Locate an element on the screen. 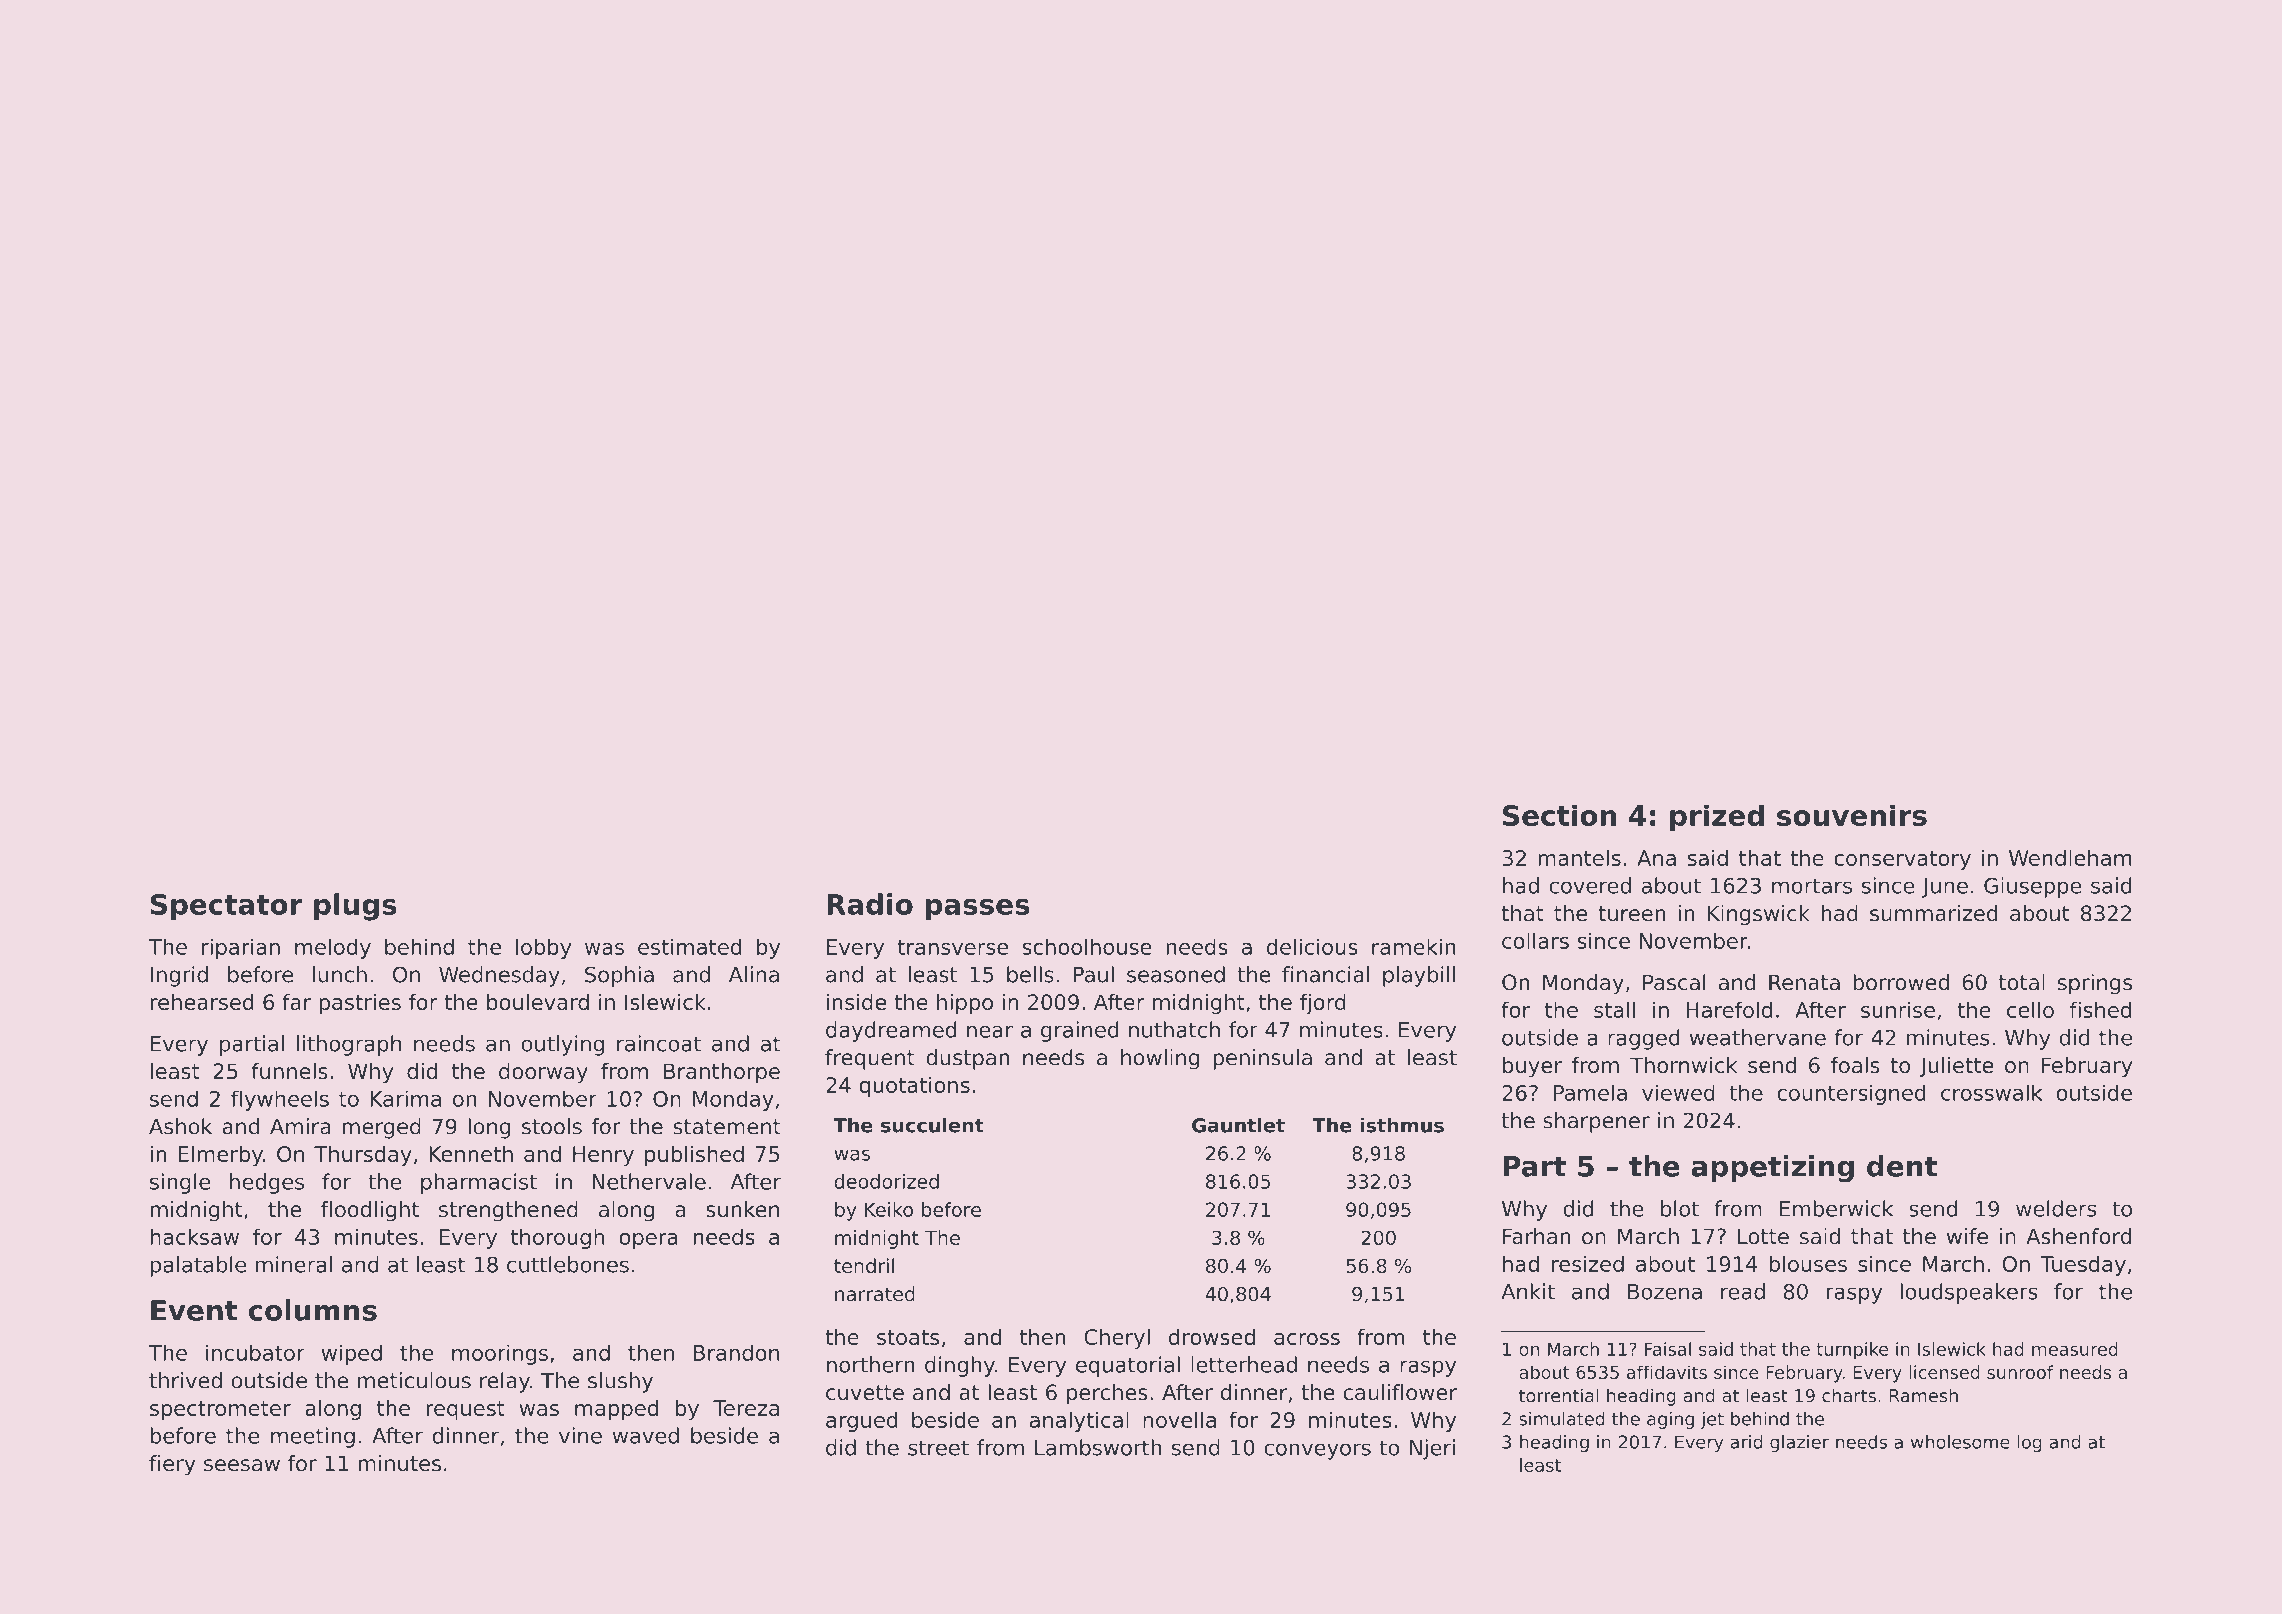  pharmacist is located at coordinates (479, 1183).
